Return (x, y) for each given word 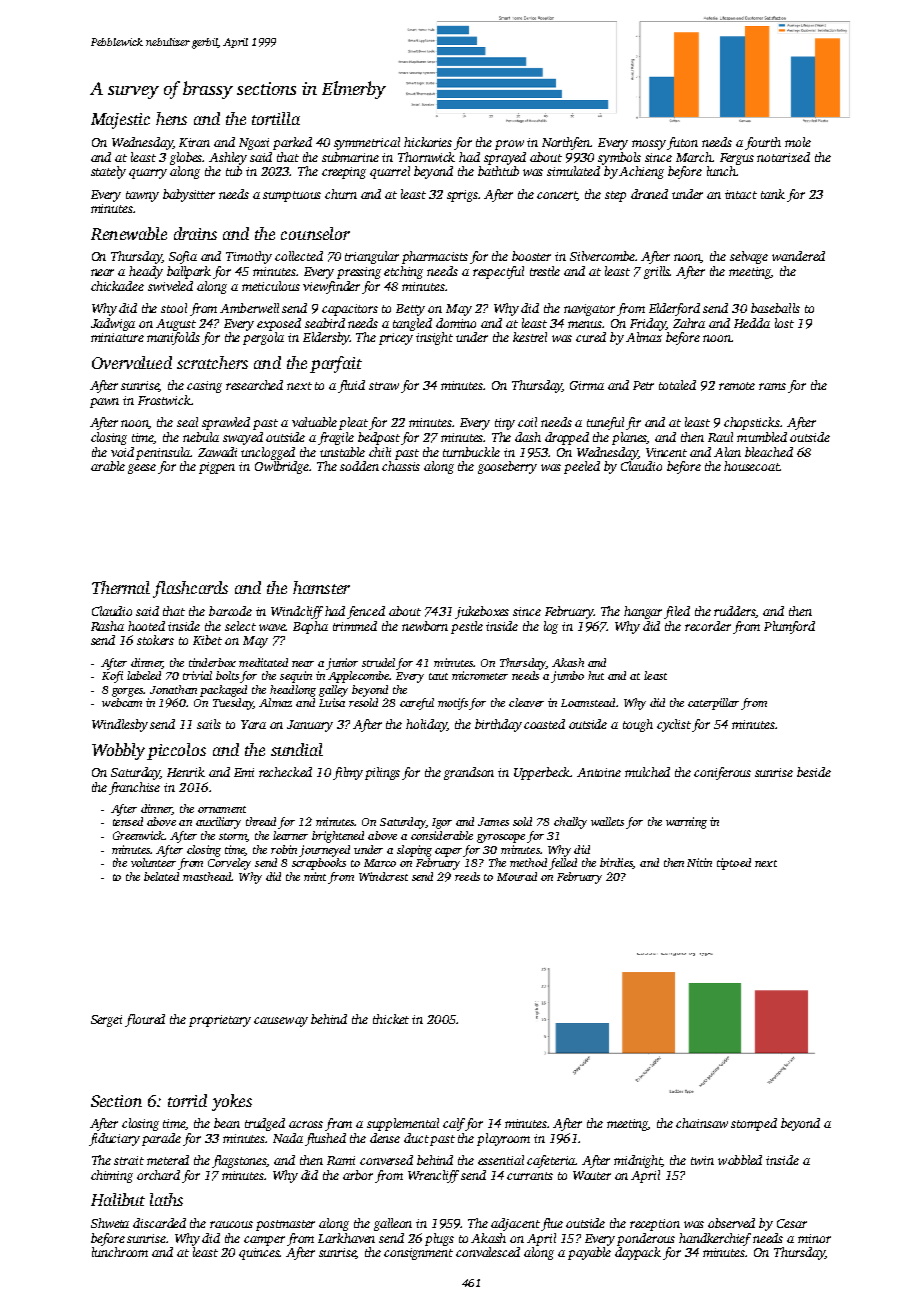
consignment (418, 1254)
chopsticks (752, 423)
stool (174, 308)
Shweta (110, 1223)
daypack (638, 1253)
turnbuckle (471, 452)
